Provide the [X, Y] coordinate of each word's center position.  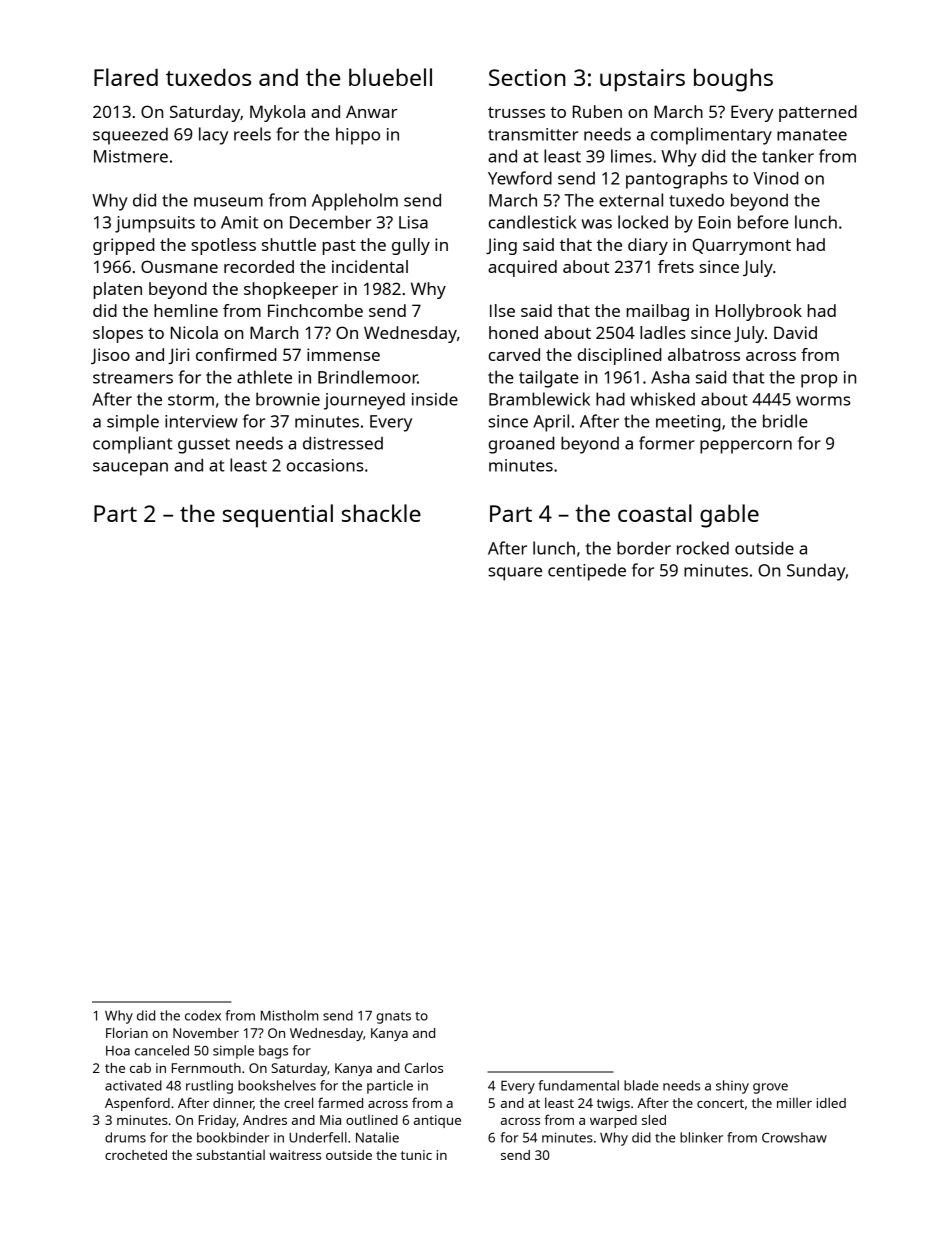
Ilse [502, 310]
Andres [265, 1120]
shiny [732, 1087]
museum [228, 202]
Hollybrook [759, 312]
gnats [393, 1017]
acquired [522, 268]
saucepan [130, 469]
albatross [704, 354]
